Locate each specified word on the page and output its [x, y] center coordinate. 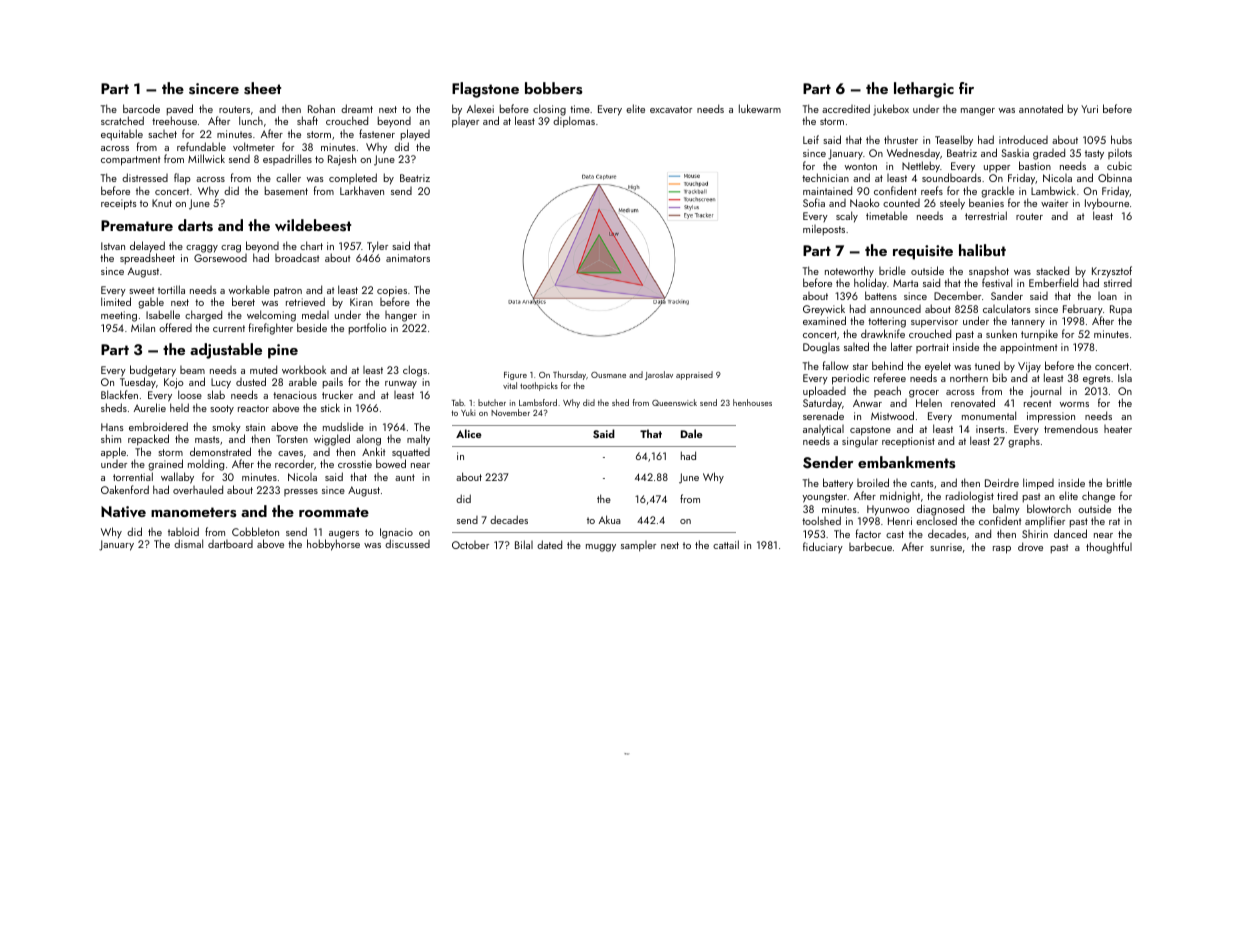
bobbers [553, 88]
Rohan [321, 108]
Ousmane [608, 375]
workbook [304, 369]
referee [890, 377]
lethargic [924, 90]
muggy [601, 548]
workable [249, 289]
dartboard [230, 544]
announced [895, 309]
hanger [401, 316]
